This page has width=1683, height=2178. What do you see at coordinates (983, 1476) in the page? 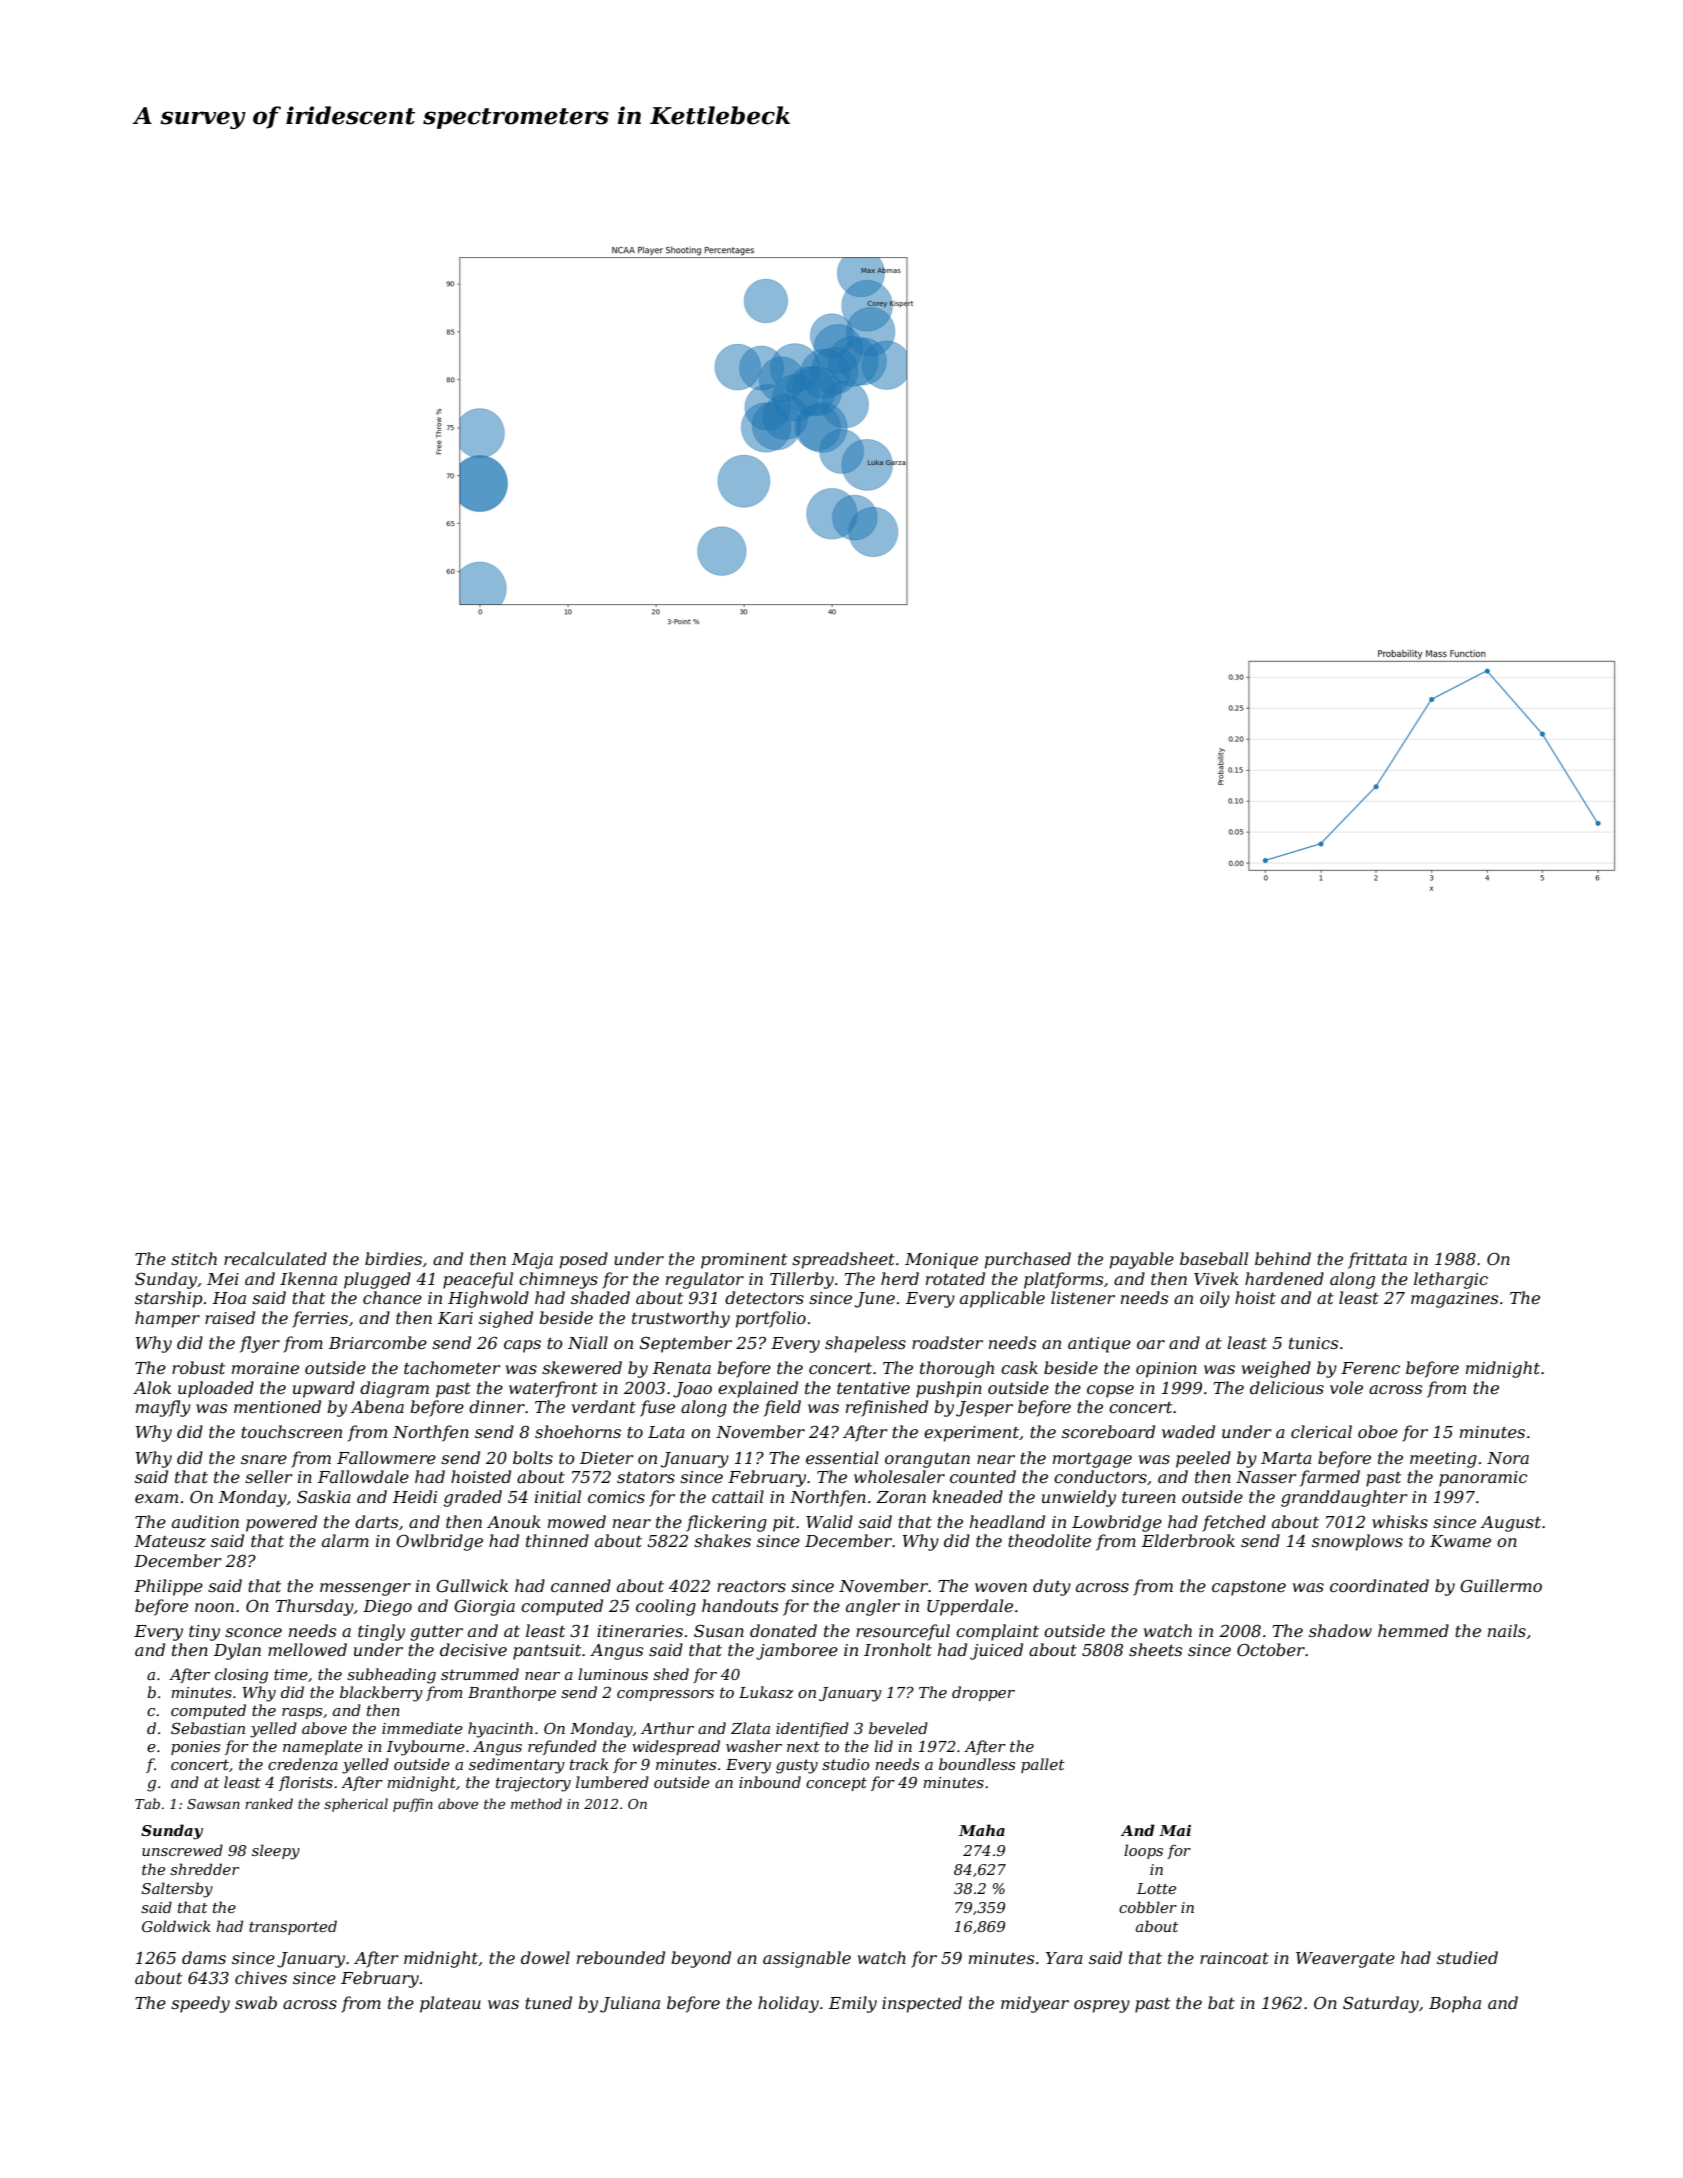
I see `counted` at bounding box center [983, 1476].
